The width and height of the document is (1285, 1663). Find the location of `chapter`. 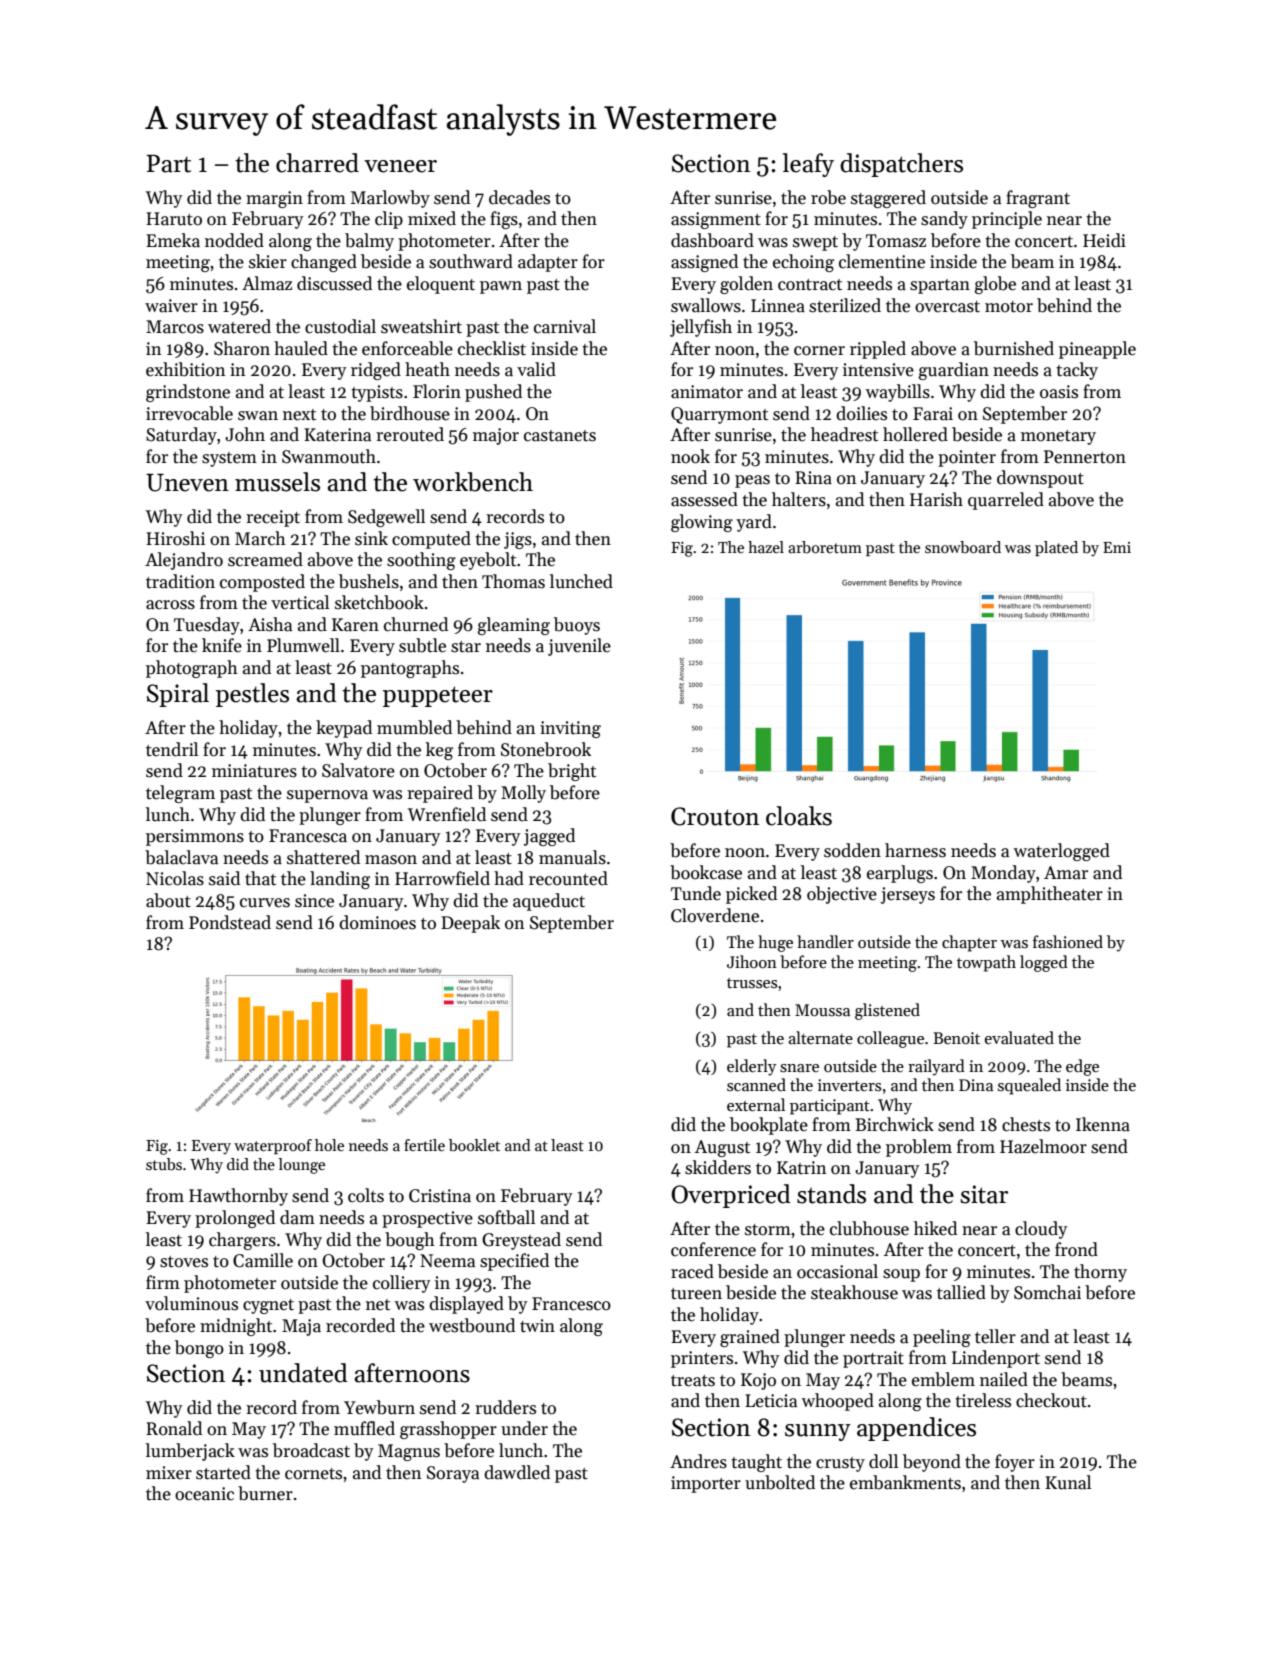

chapter is located at coordinates (969, 943).
